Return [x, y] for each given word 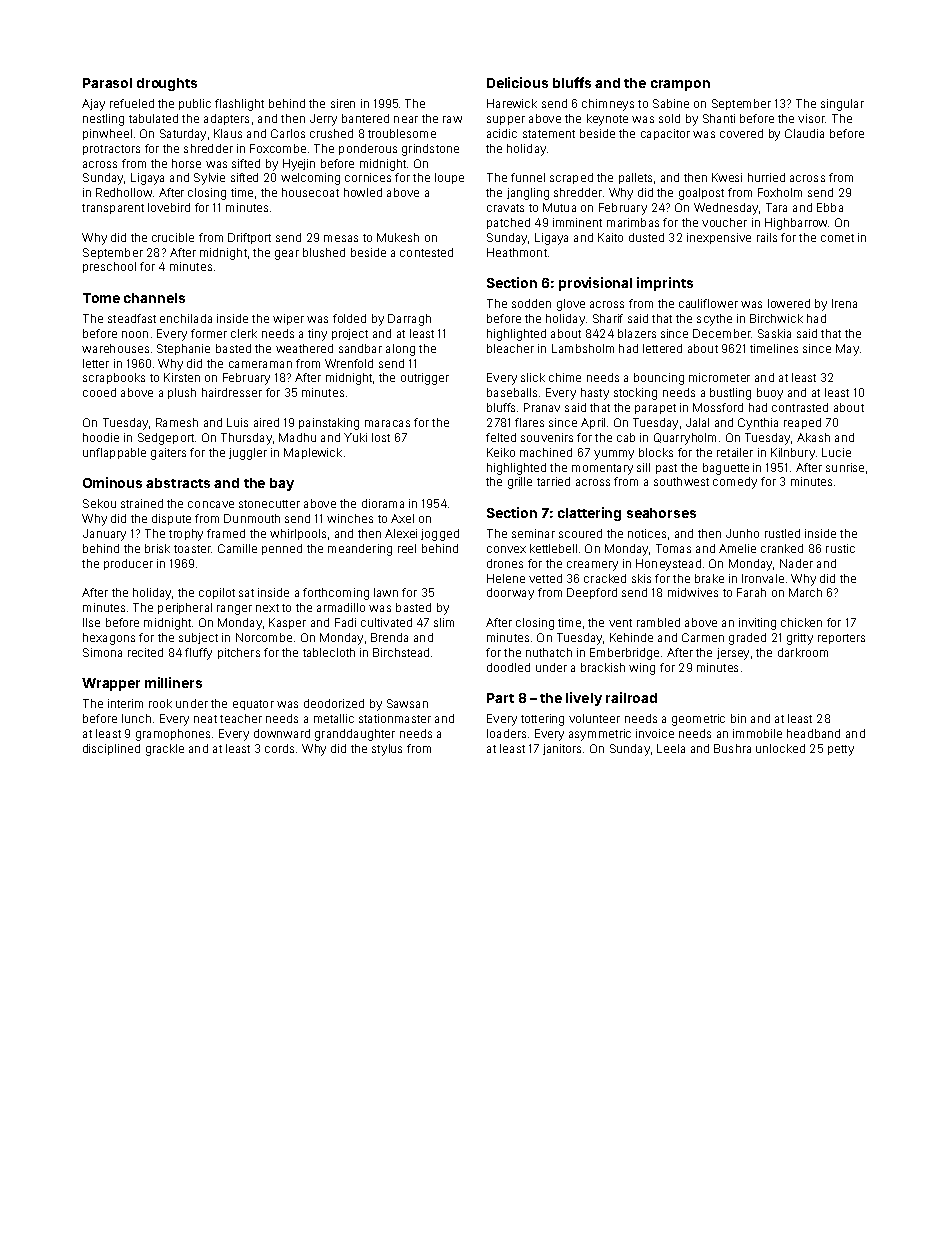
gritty [800, 639]
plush [182, 393]
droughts [167, 84]
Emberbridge [624, 654]
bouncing [659, 379]
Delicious [517, 82]
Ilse [91, 622]
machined [546, 452]
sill [643, 467]
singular [842, 105]
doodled [508, 667]
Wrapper [111, 684]
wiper [288, 319]
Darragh [409, 320]
